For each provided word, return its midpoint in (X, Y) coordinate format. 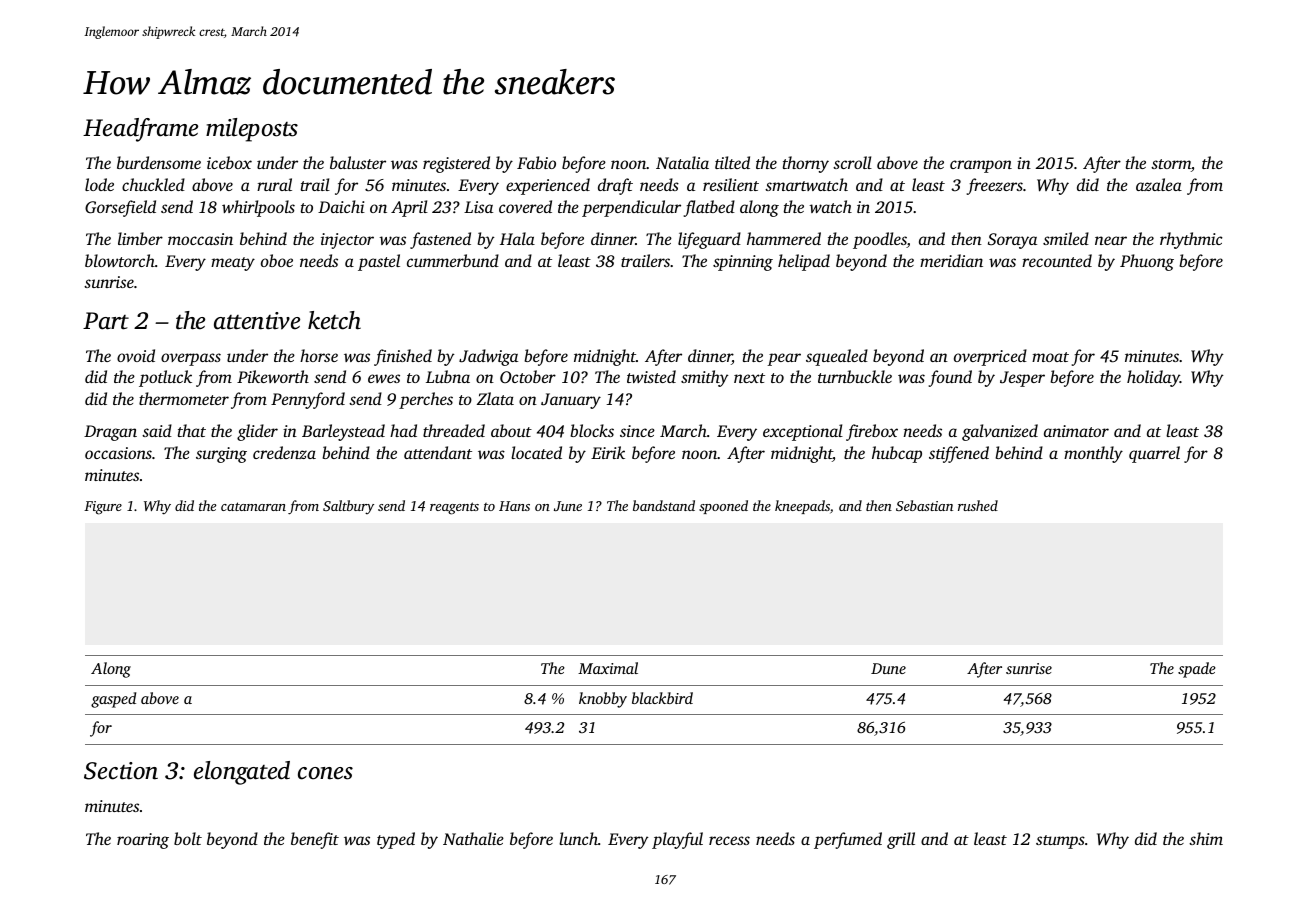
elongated (242, 773)
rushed (978, 505)
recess (729, 840)
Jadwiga (488, 357)
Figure (103, 508)
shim (1206, 838)
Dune (888, 668)
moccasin (200, 239)
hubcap (897, 454)
